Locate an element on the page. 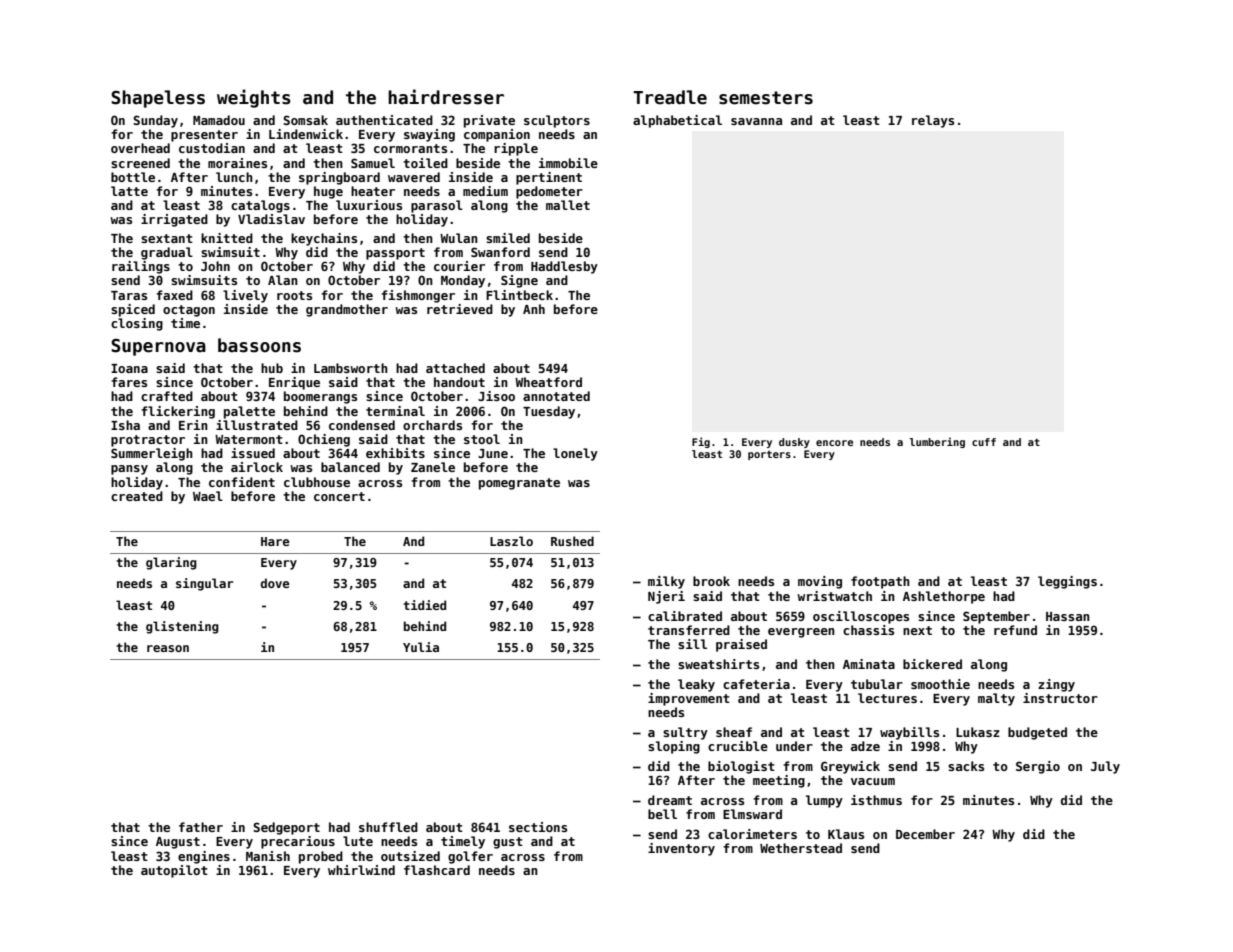 The height and width of the page is (952, 1233). father is located at coordinates (201, 827).
